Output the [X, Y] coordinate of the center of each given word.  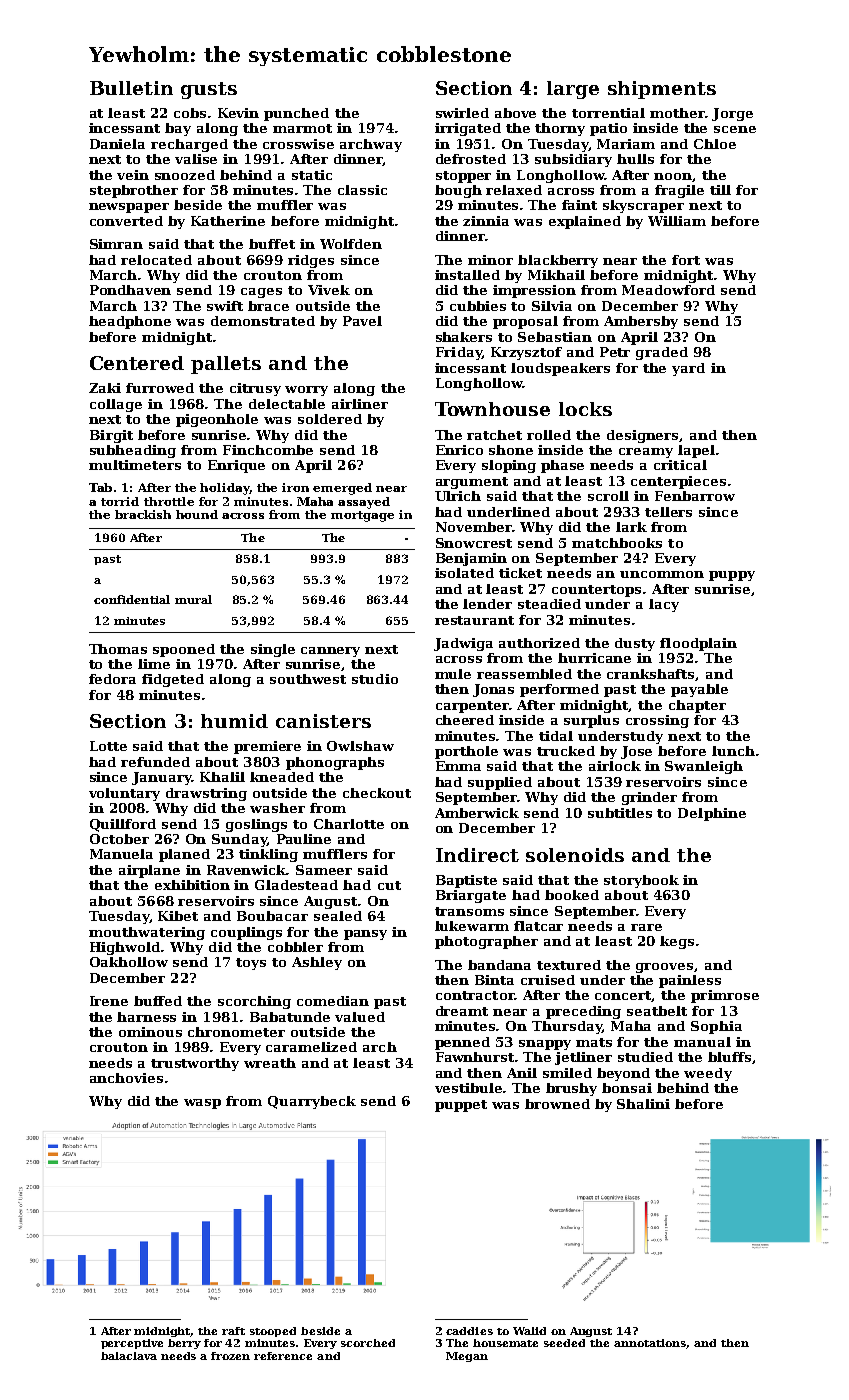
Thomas [118, 649]
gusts [209, 90]
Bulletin [131, 88]
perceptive [132, 1344]
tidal [556, 736]
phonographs [335, 763]
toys [251, 964]
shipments [662, 90]
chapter [697, 706]
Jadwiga [463, 644]
